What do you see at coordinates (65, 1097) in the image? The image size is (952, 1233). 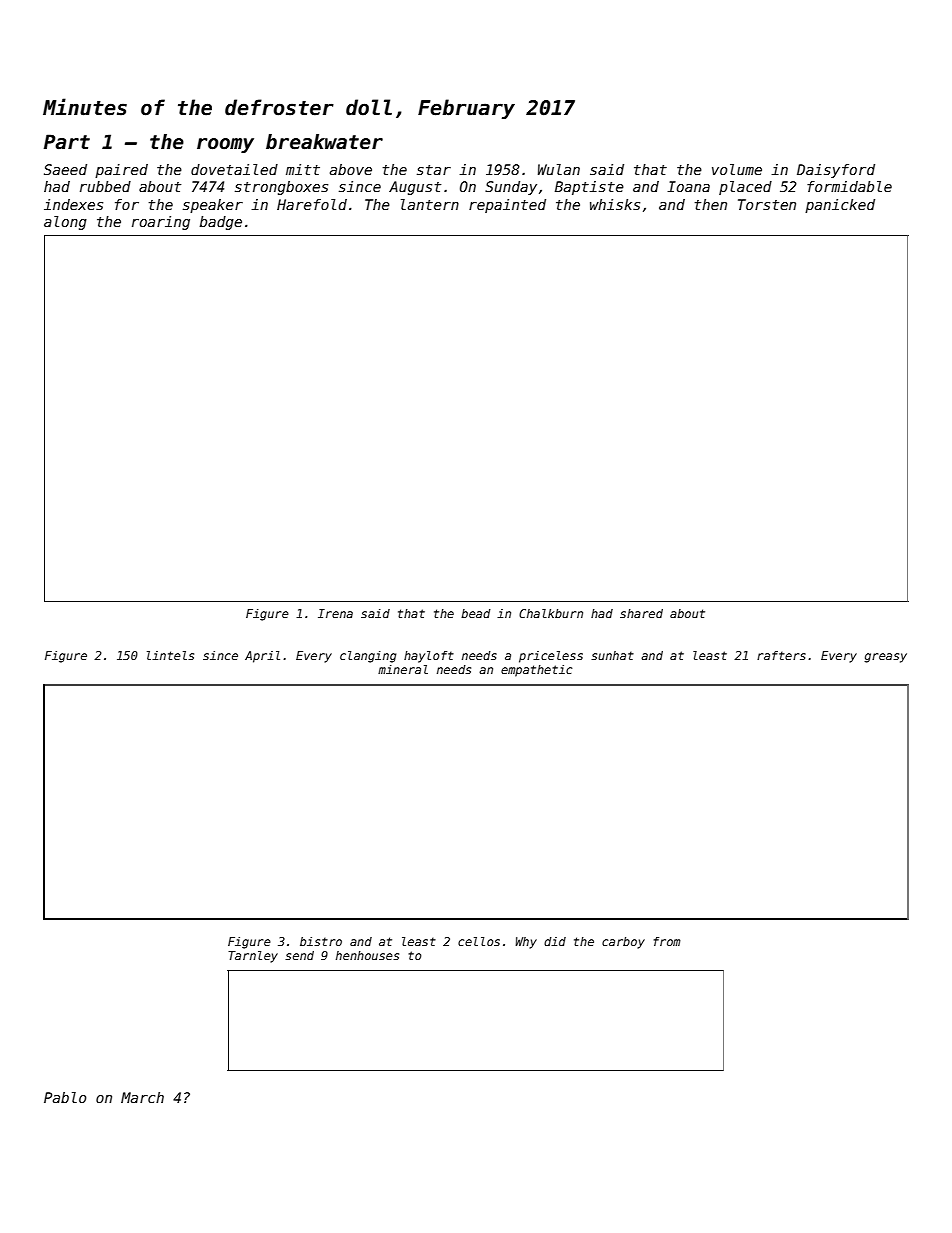 I see `Pablo` at bounding box center [65, 1097].
